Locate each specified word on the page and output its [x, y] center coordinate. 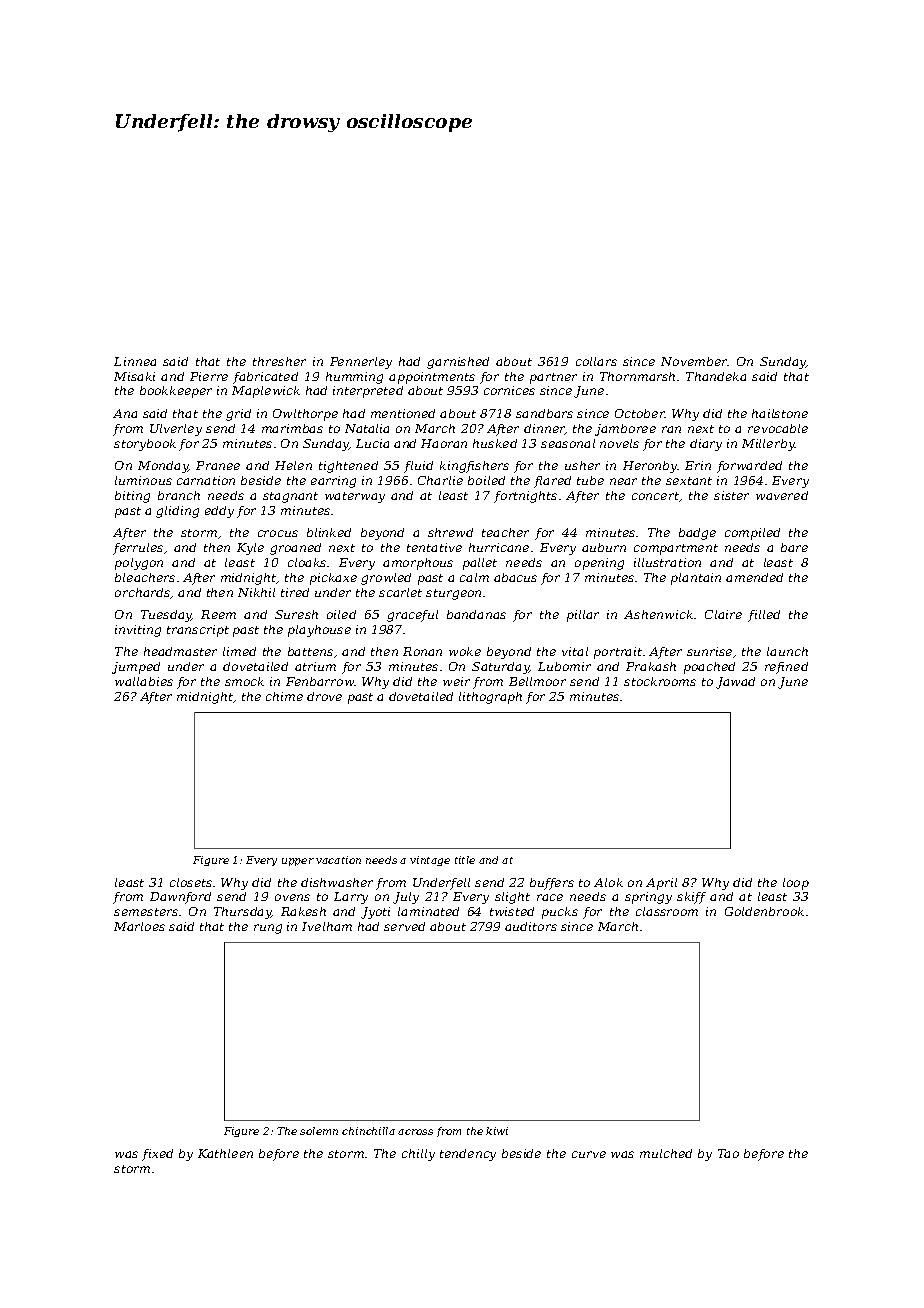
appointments [432, 378]
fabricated [265, 378]
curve [589, 1154]
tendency [468, 1155]
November [694, 361]
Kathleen [225, 1153]
